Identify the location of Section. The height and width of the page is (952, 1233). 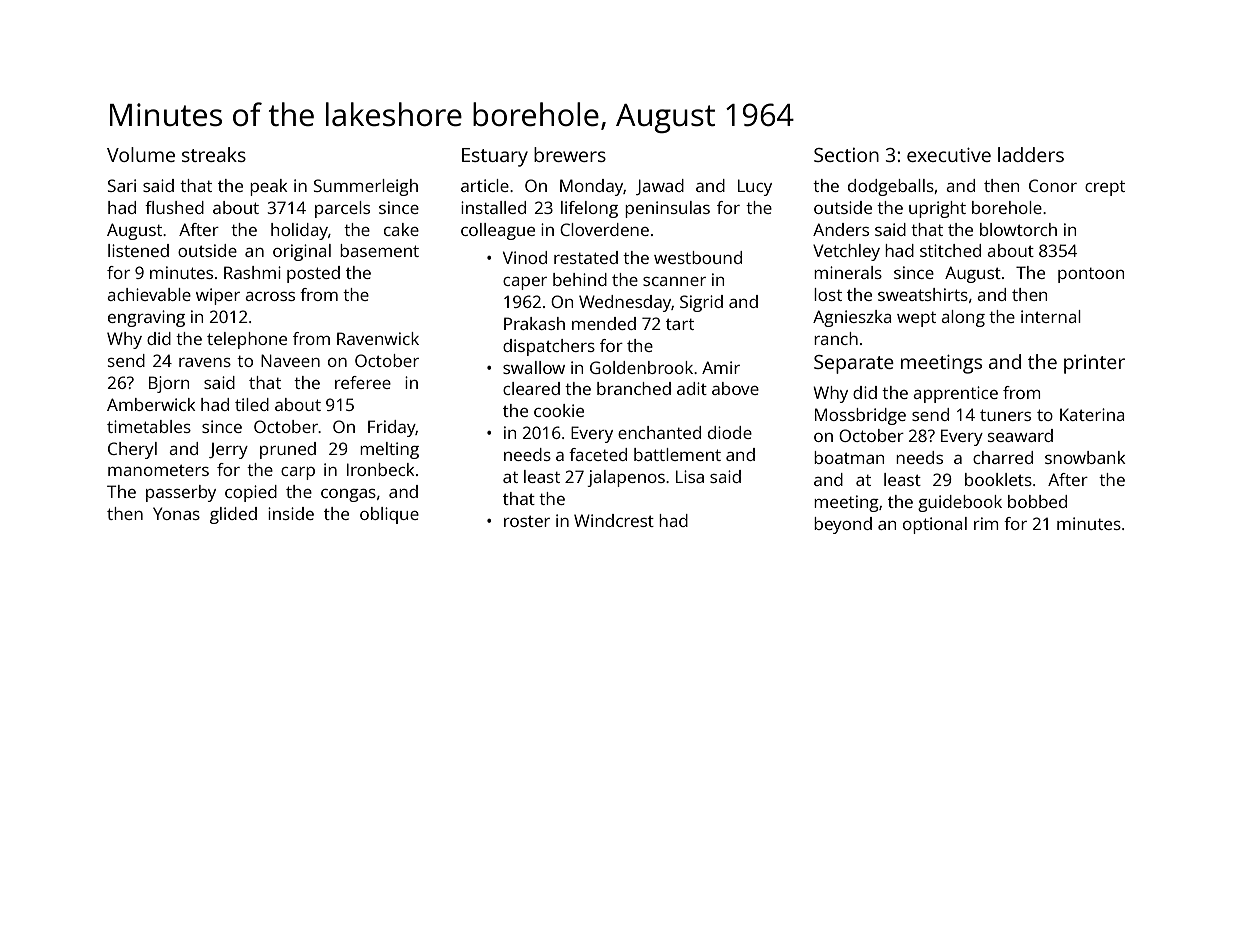
(846, 155).
